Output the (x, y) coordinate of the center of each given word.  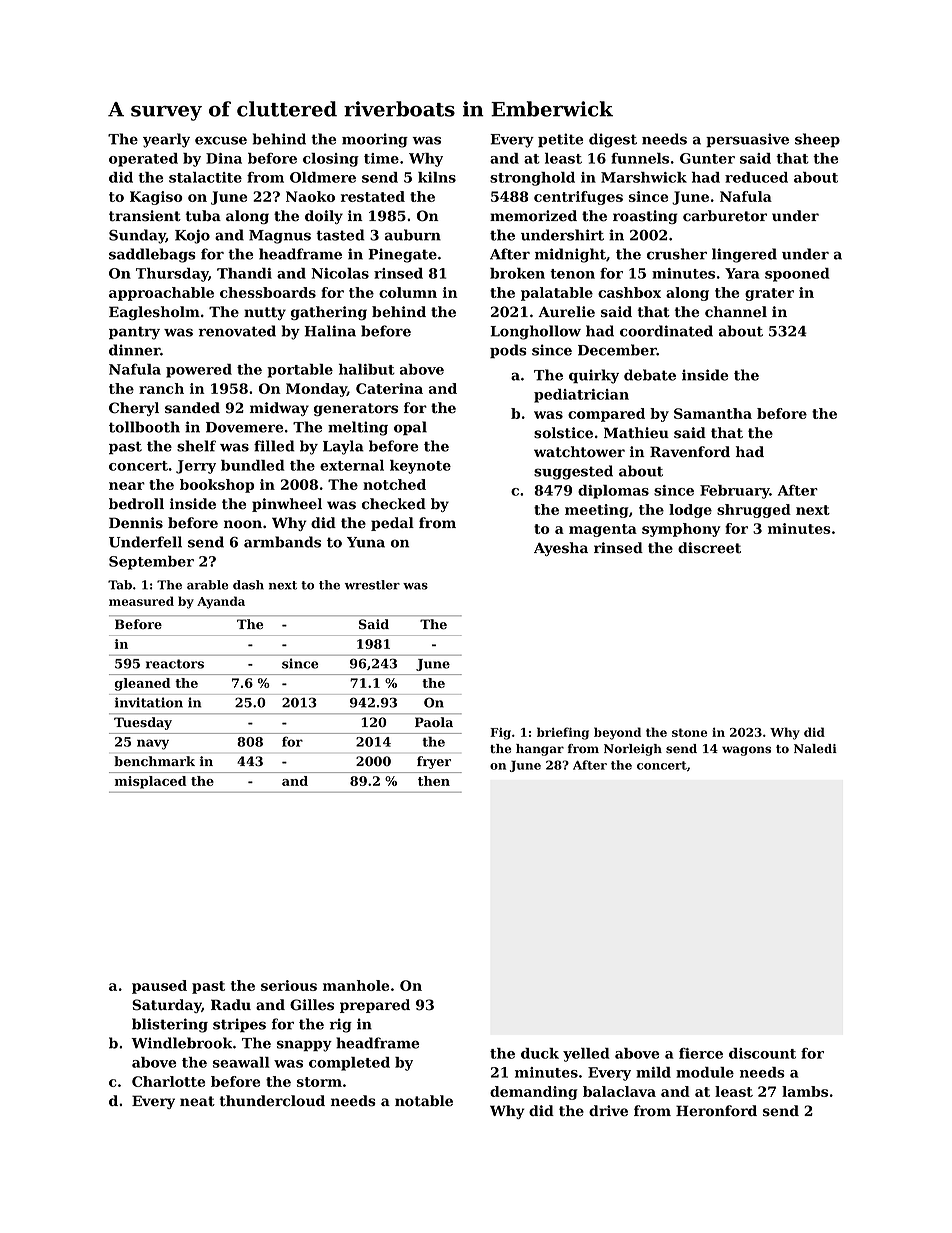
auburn (413, 235)
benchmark (154, 761)
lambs (805, 1091)
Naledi (815, 749)
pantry (134, 333)
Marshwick (644, 177)
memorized (533, 216)
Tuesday (143, 723)
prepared (375, 1006)
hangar (540, 750)
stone (689, 732)
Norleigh (633, 750)
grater (769, 294)
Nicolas (340, 273)
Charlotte (168, 1081)
